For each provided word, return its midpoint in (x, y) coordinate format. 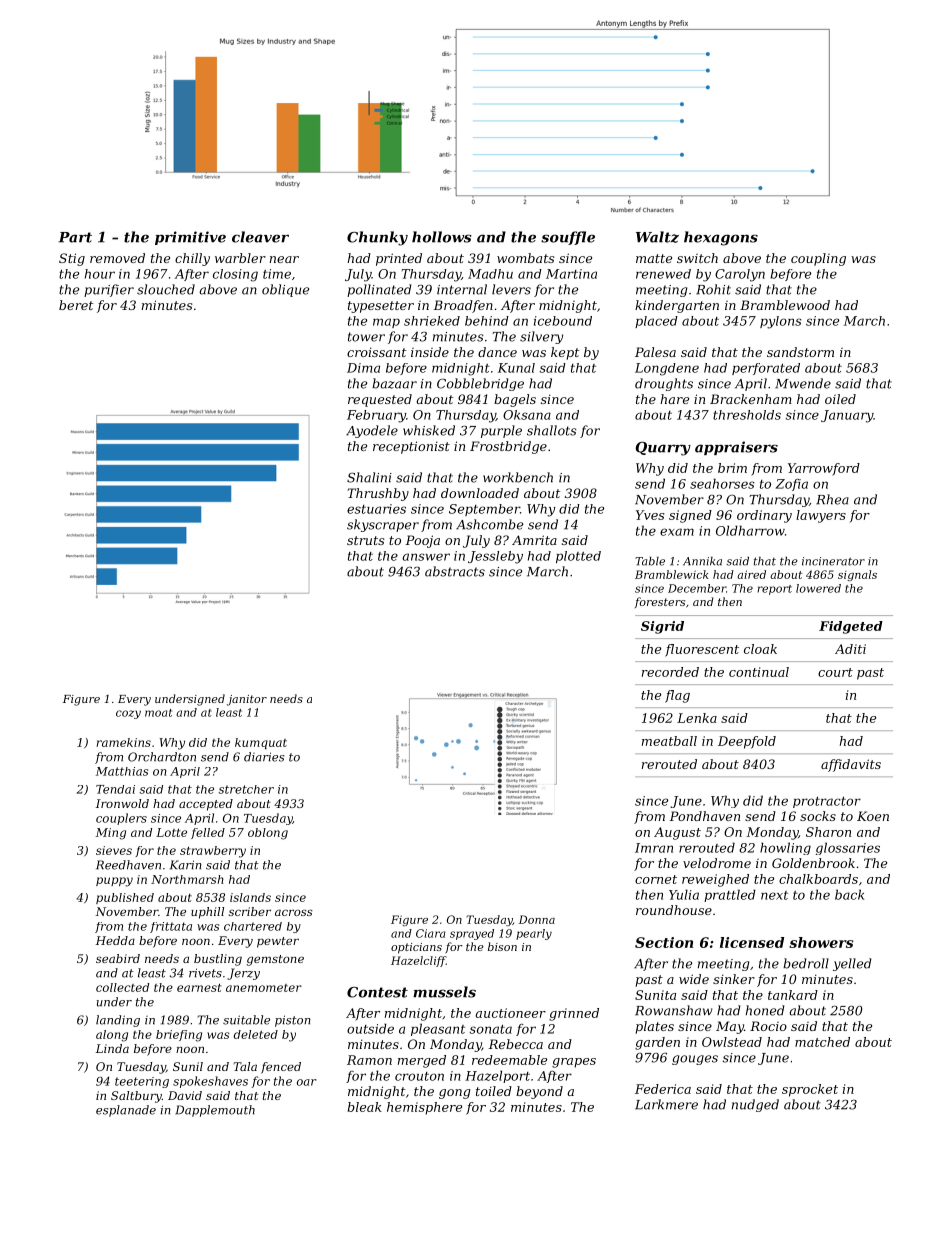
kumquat (261, 743)
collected (122, 987)
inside (430, 352)
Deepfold (747, 742)
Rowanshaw (674, 1010)
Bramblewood (785, 305)
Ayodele (372, 431)
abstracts (455, 571)
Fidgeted (851, 627)
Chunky (377, 238)
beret (76, 305)
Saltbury (136, 1097)
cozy (128, 714)
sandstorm (800, 352)
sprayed (472, 934)
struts (365, 540)
